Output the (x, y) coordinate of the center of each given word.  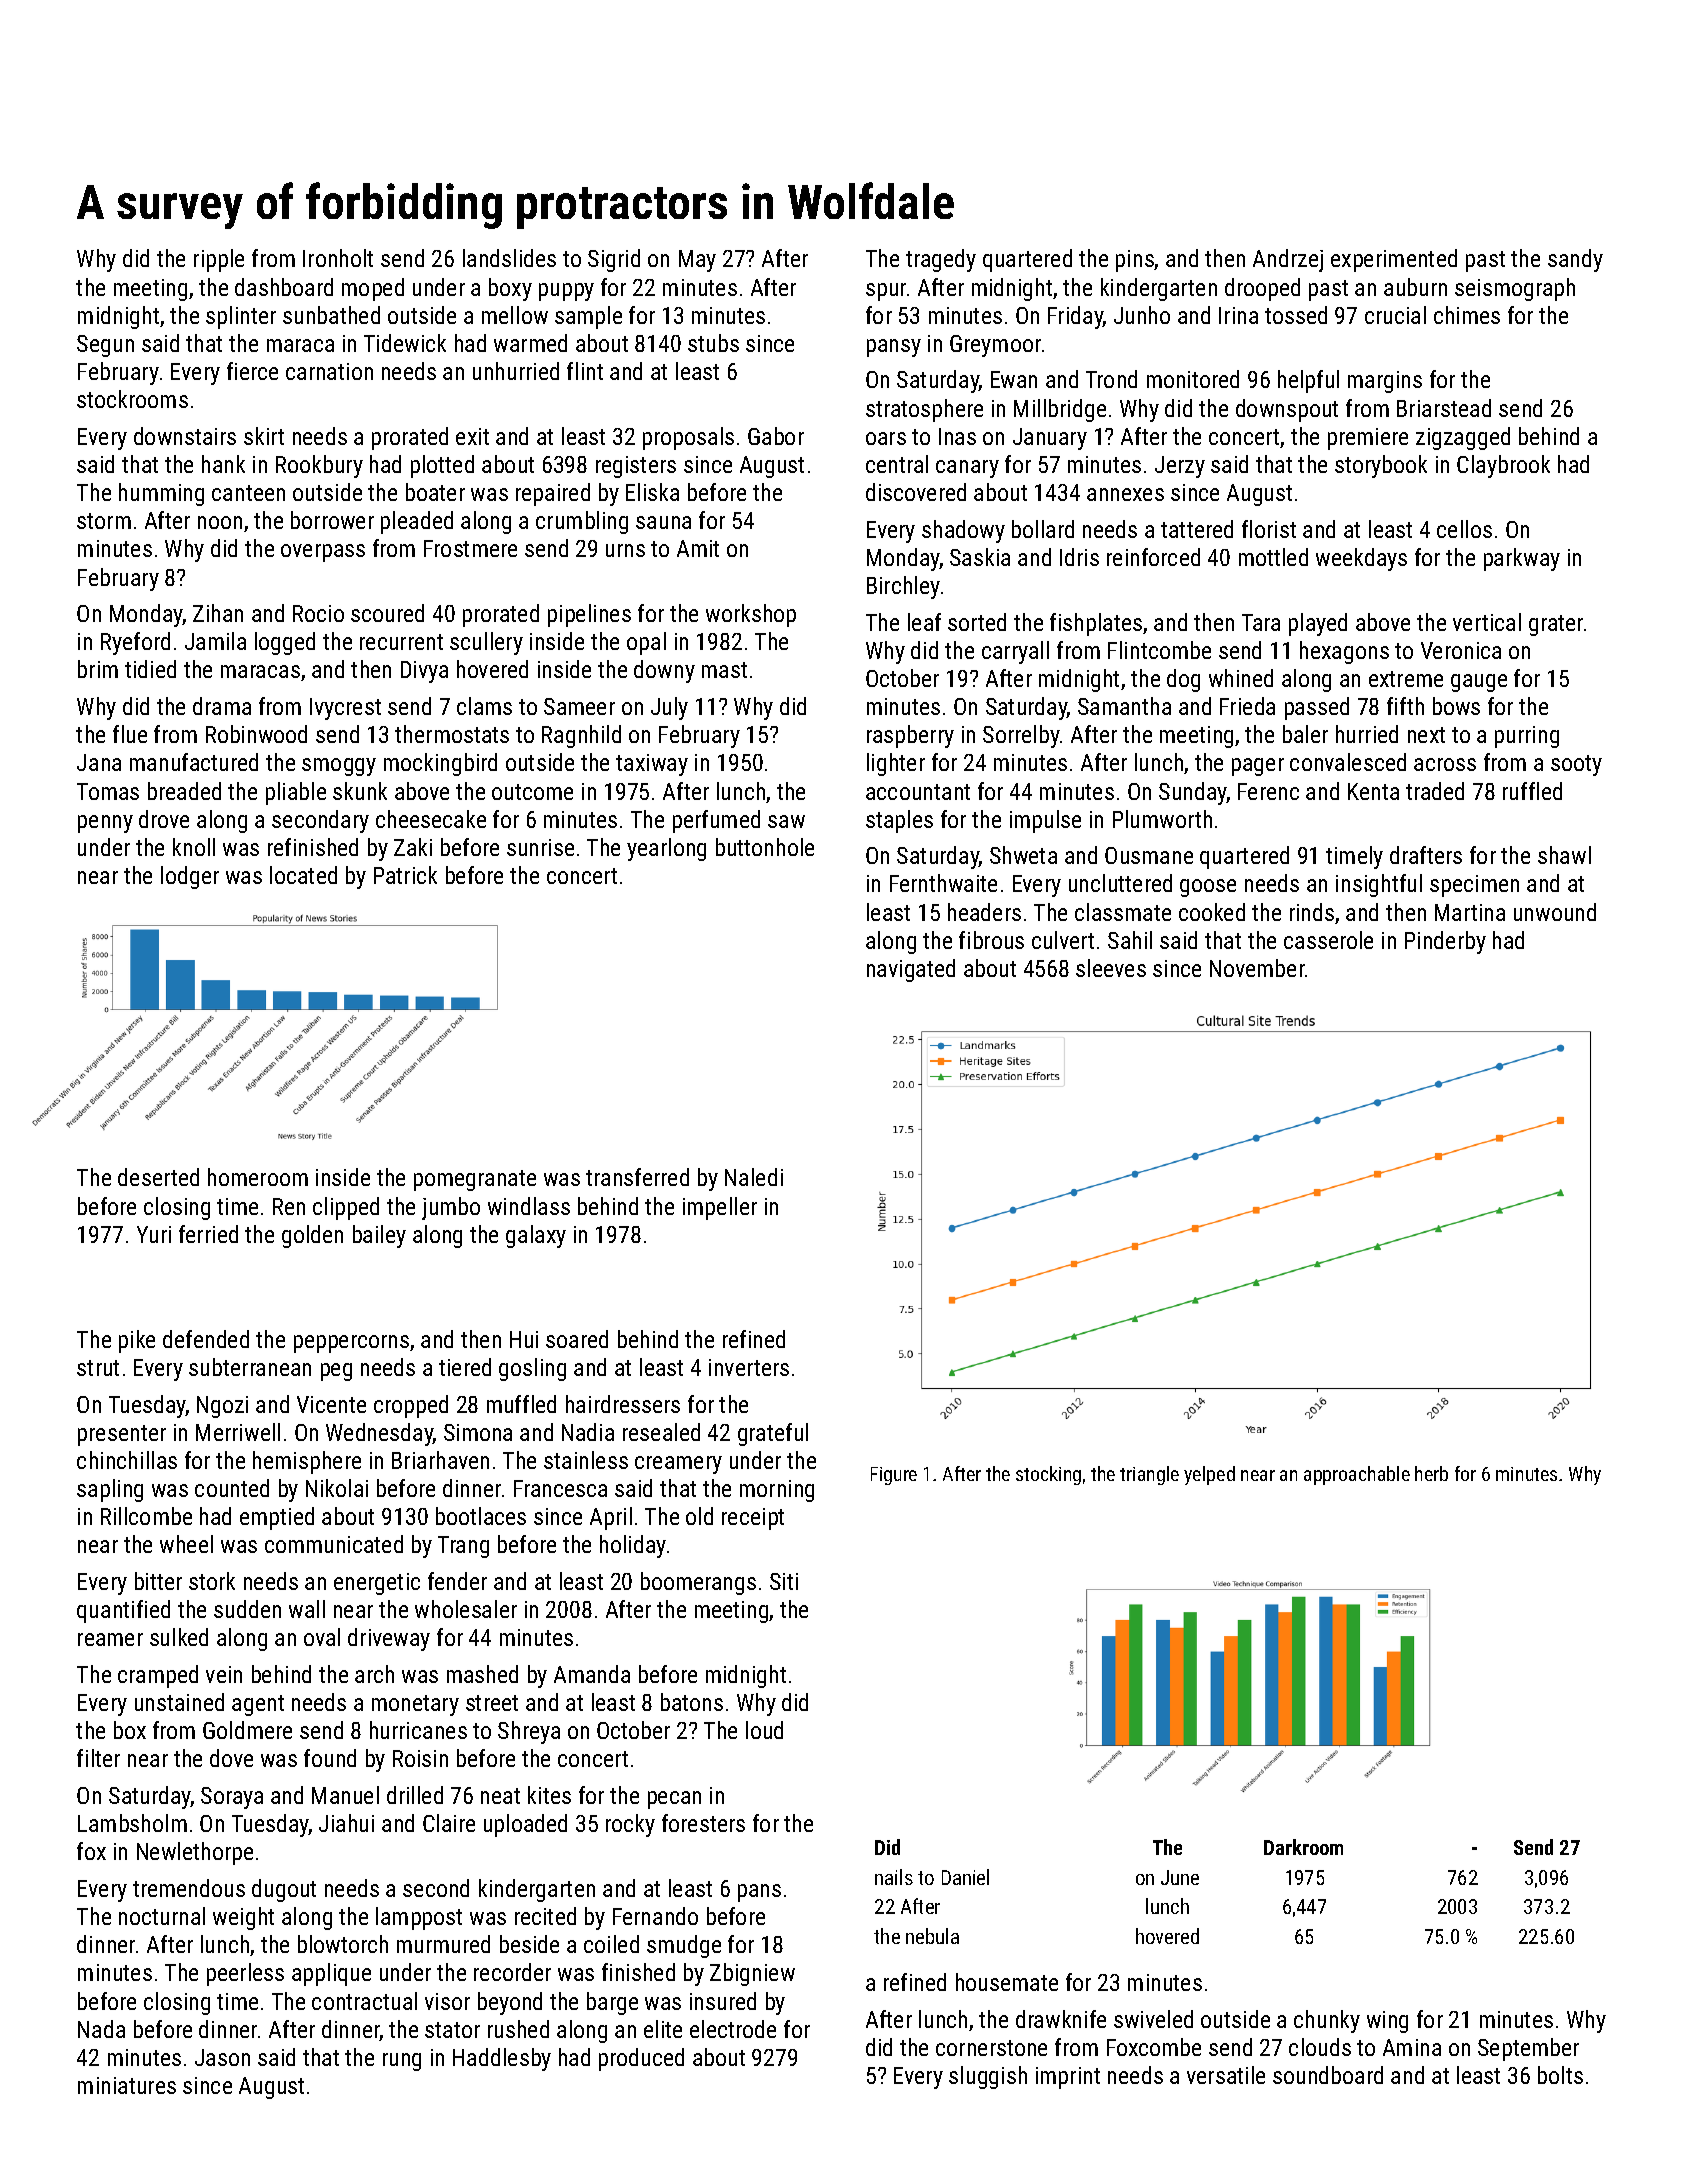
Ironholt (338, 258)
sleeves (1111, 968)
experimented (1394, 260)
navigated (911, 970)
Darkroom (1303, 1847)
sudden (247, 1609)
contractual (364, 2001)
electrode (733, 2029)
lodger (190, 877)
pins (1135, 261)
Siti (784, 1581)
